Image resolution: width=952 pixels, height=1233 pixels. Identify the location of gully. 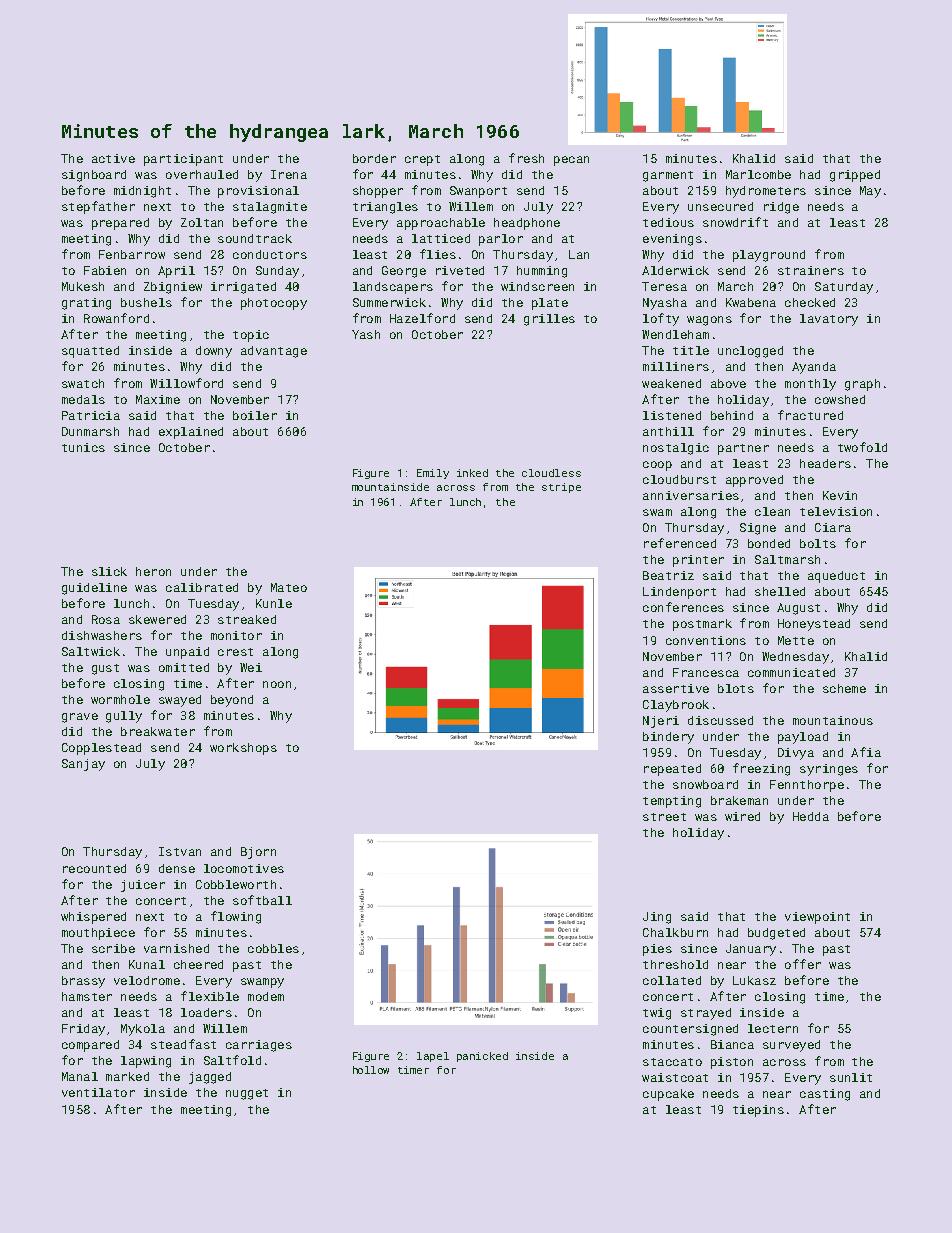
(124, 717).
